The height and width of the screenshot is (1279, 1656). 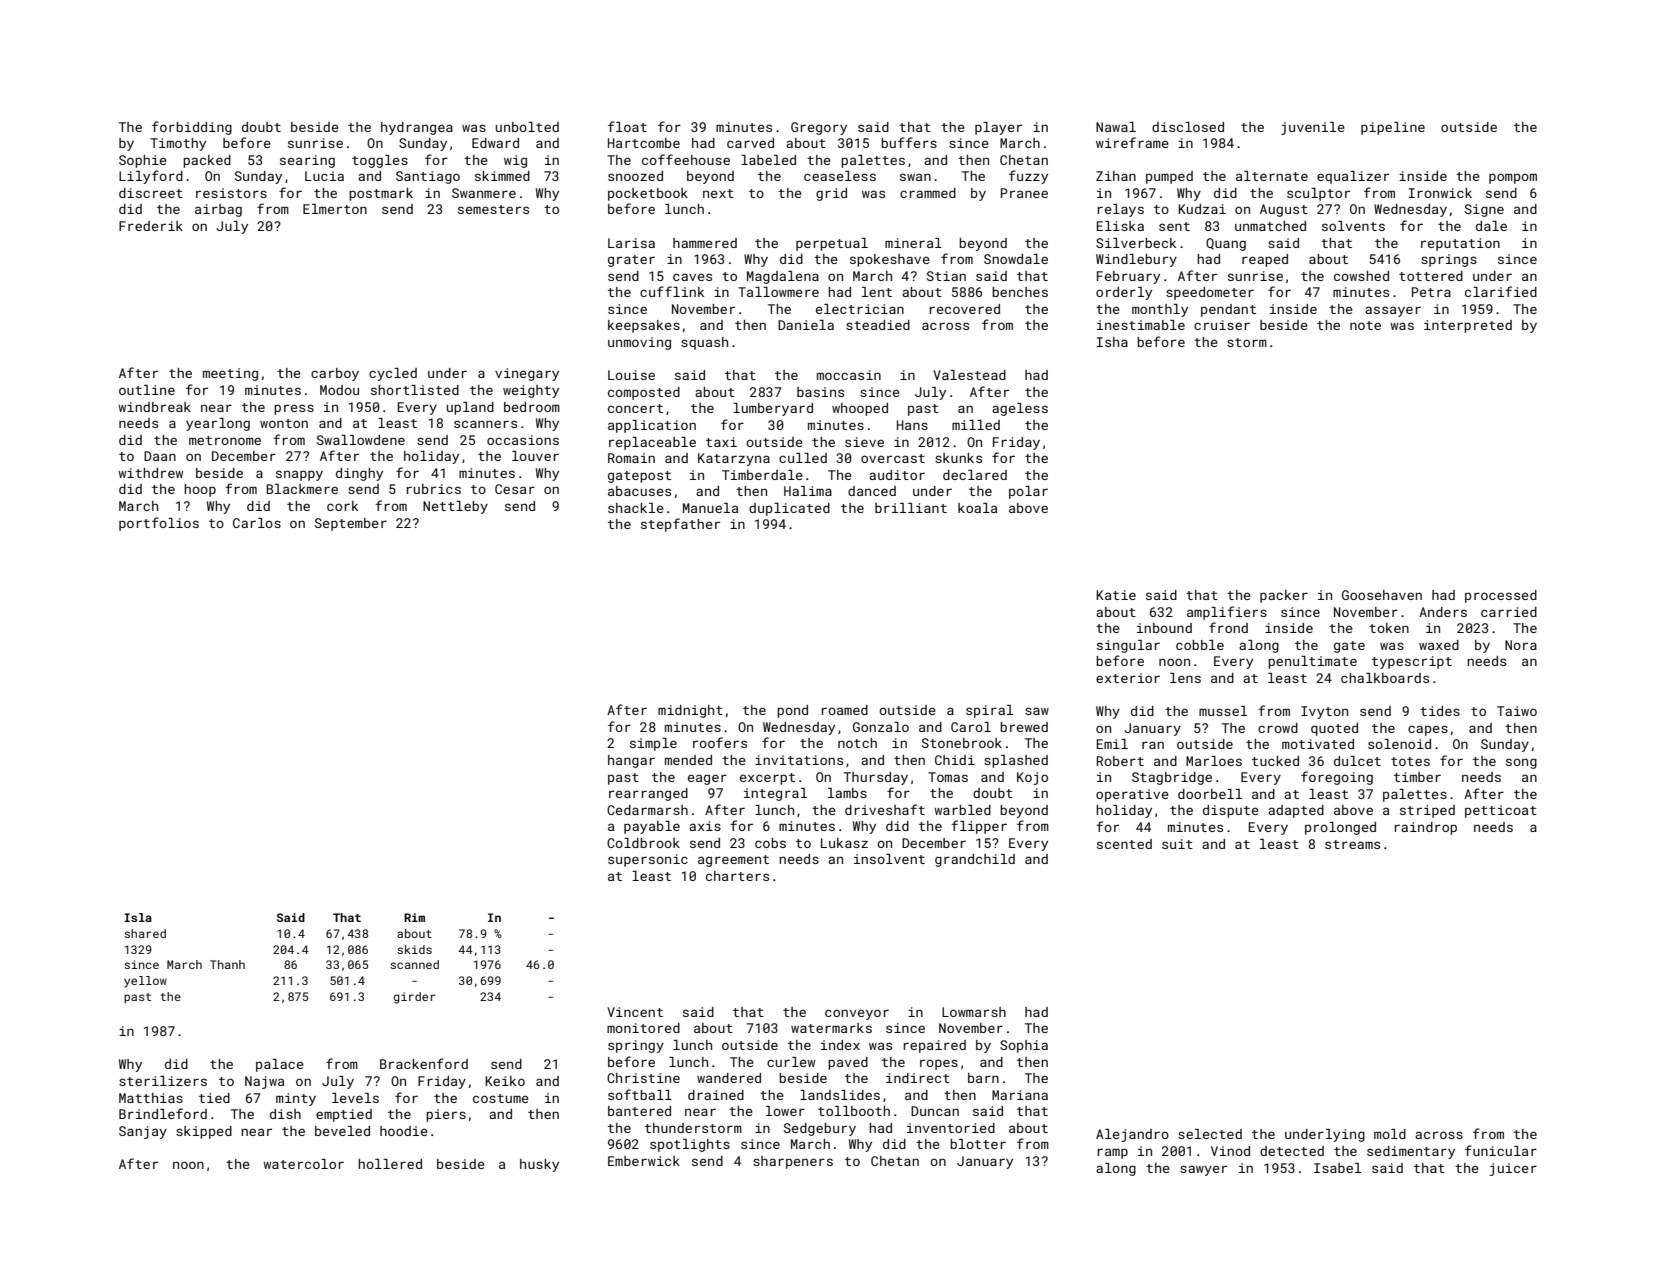 I want to click on squash, so click(x=704, y=343).
